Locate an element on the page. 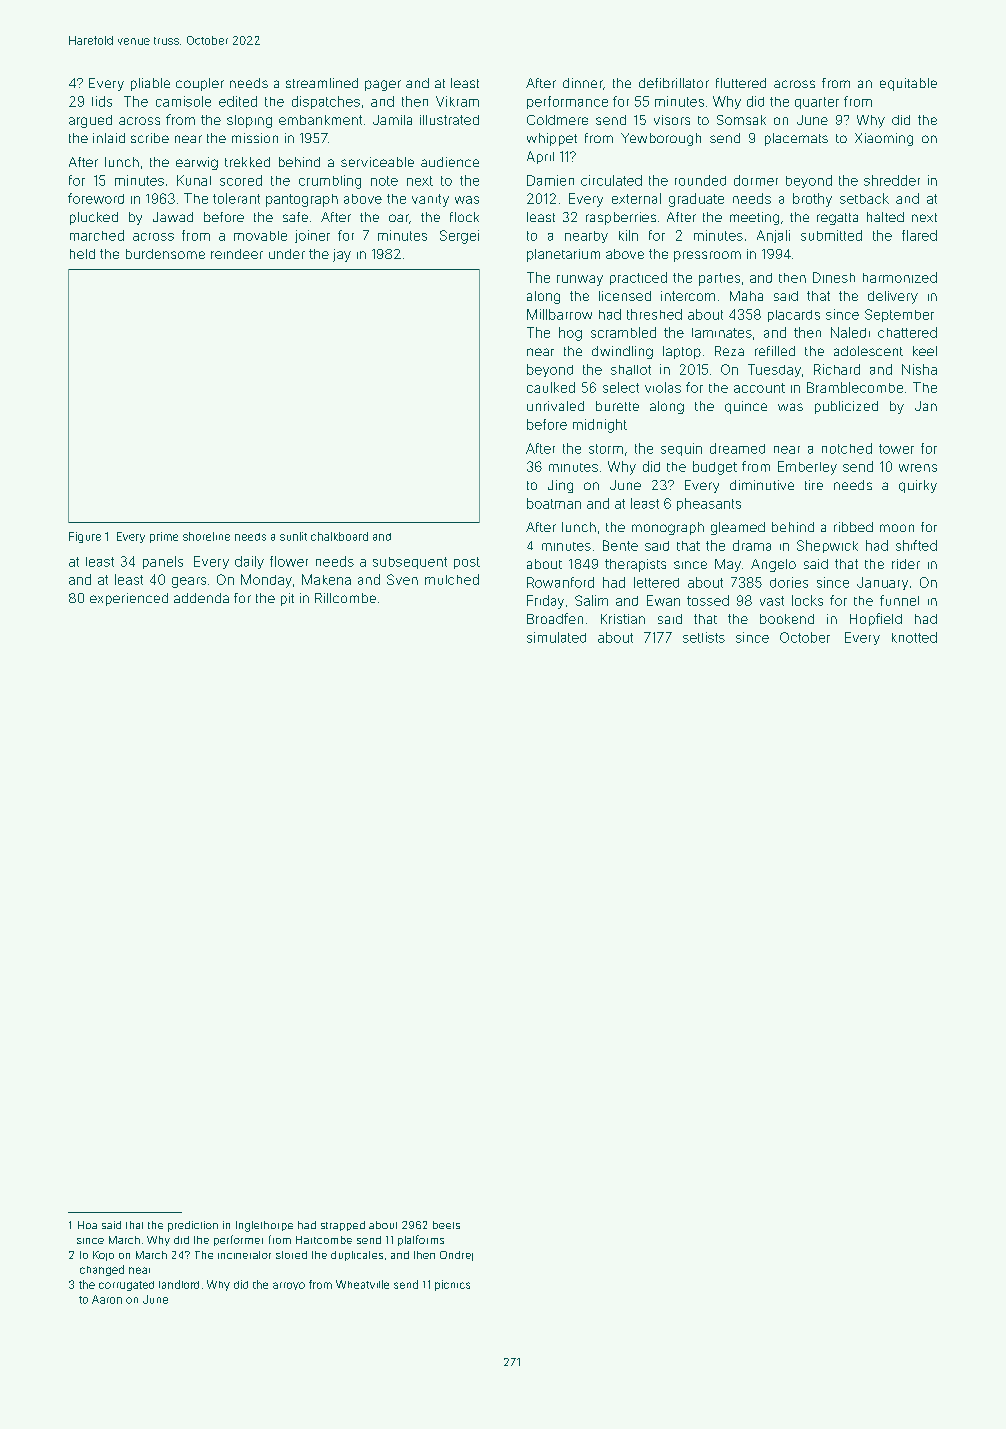 This image has height=1429, width=1006. Hoa is located at coordinates (87, 1225).
